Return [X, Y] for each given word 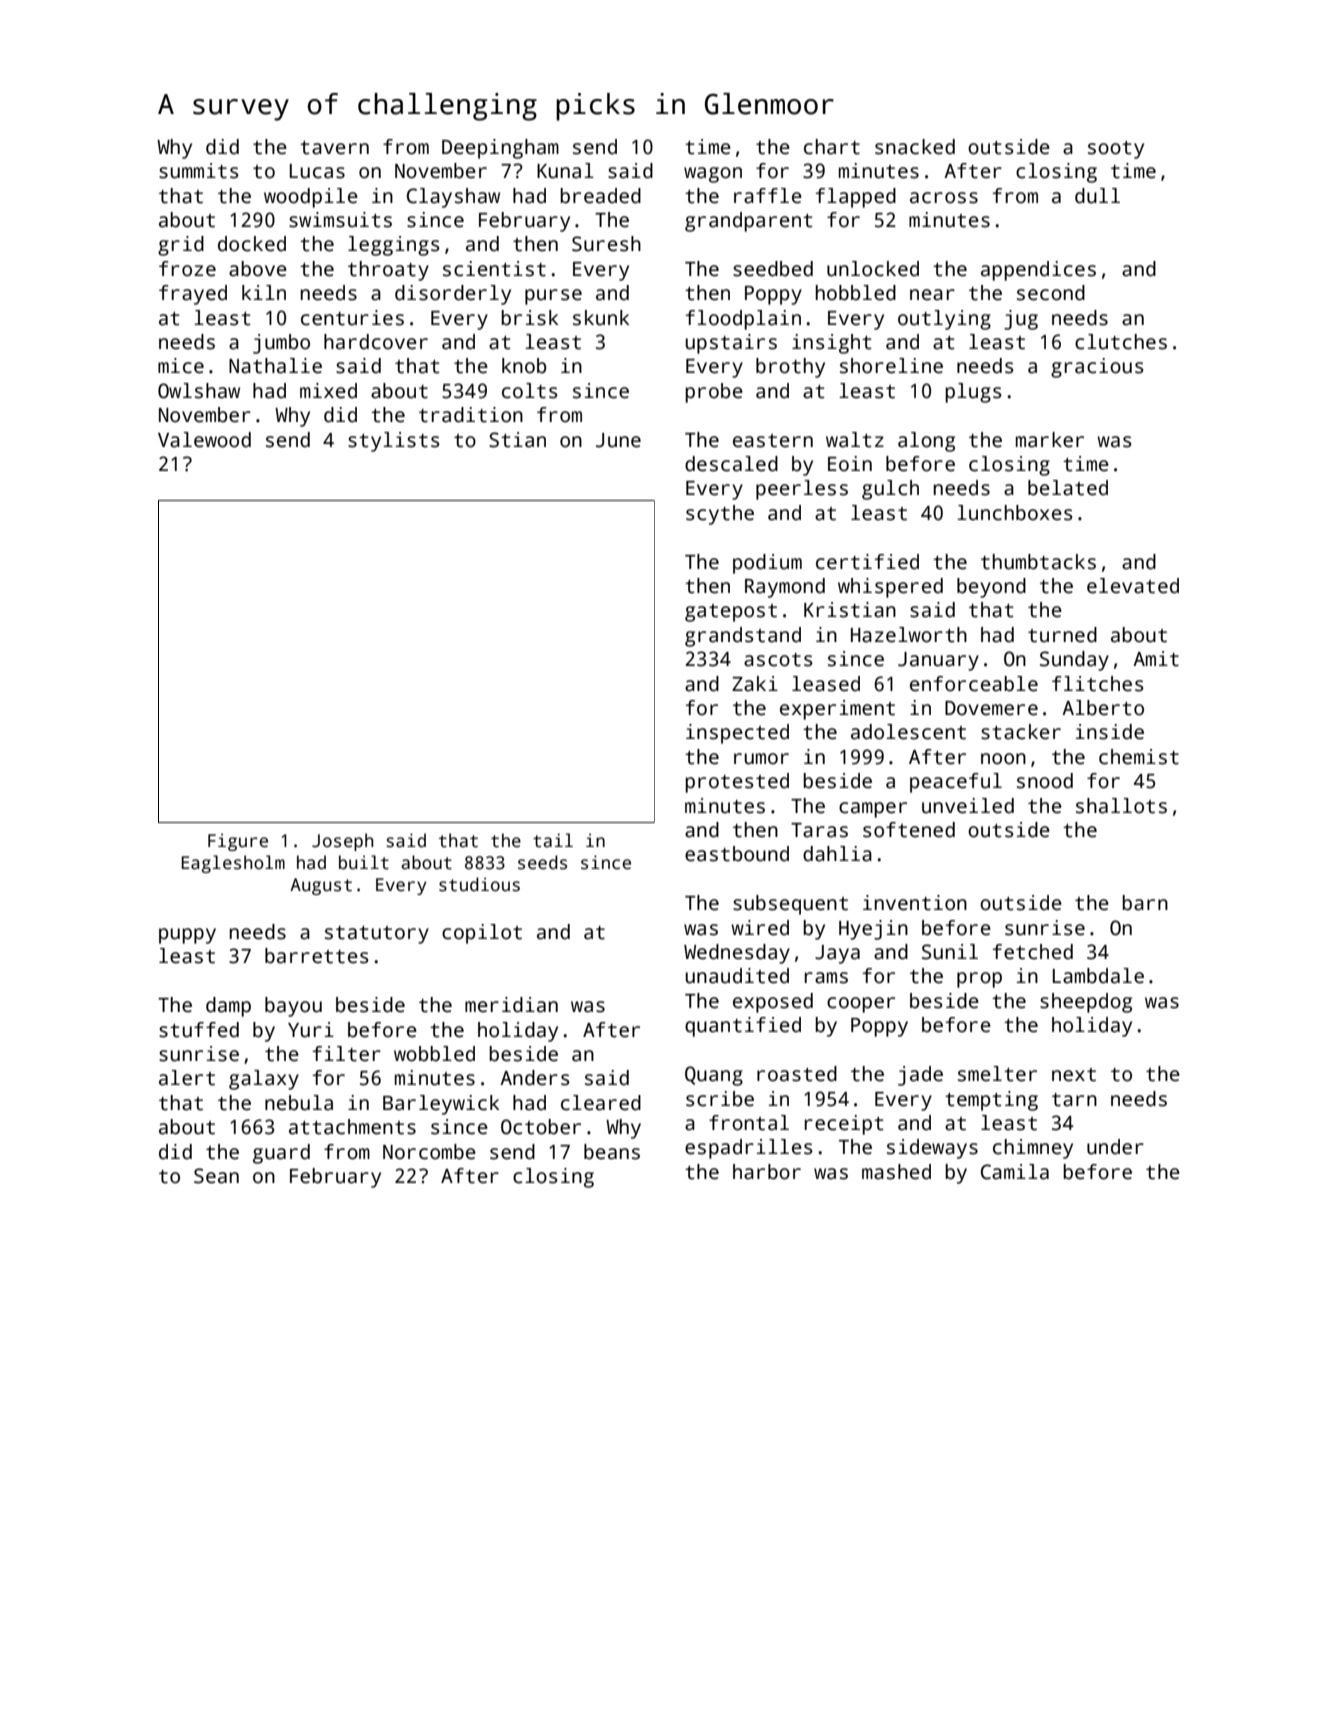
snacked [915, 147]
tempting [991, 1101]
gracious [1097, 368]
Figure [238, 842]
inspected [737, 734]
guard [281, 1154]
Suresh [606, 244]
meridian [511, 1005]
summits [199, 171]
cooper [861, 1005]
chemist [1139, 757]
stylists [394, 442]
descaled [731, 464]
